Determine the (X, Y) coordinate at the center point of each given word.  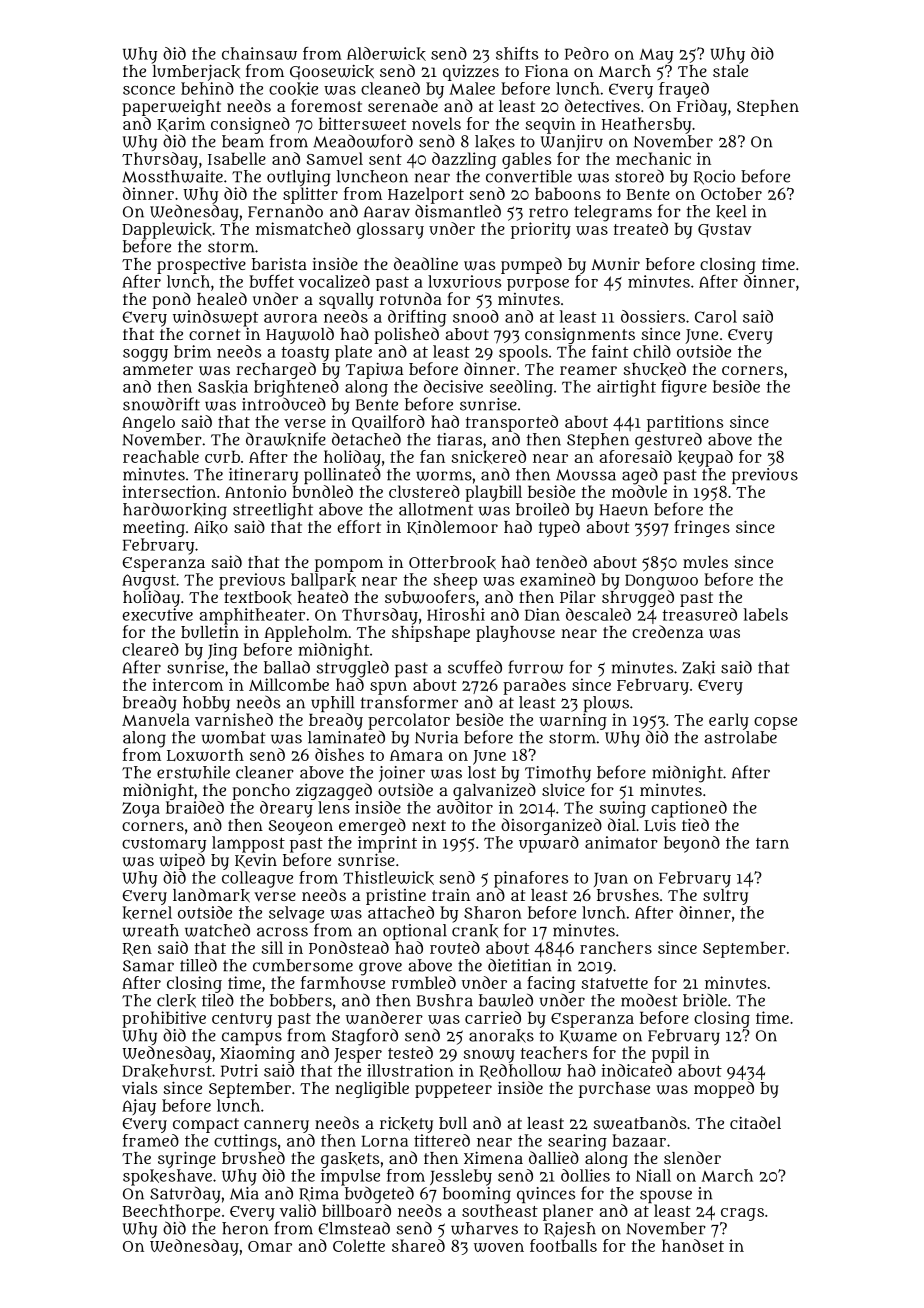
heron (245, 1228)
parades (534, 686)
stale (730, 71)
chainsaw (259, 53)
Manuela (156, 719)
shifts (517, 53)
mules (705, 562)
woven (499, 1247)
